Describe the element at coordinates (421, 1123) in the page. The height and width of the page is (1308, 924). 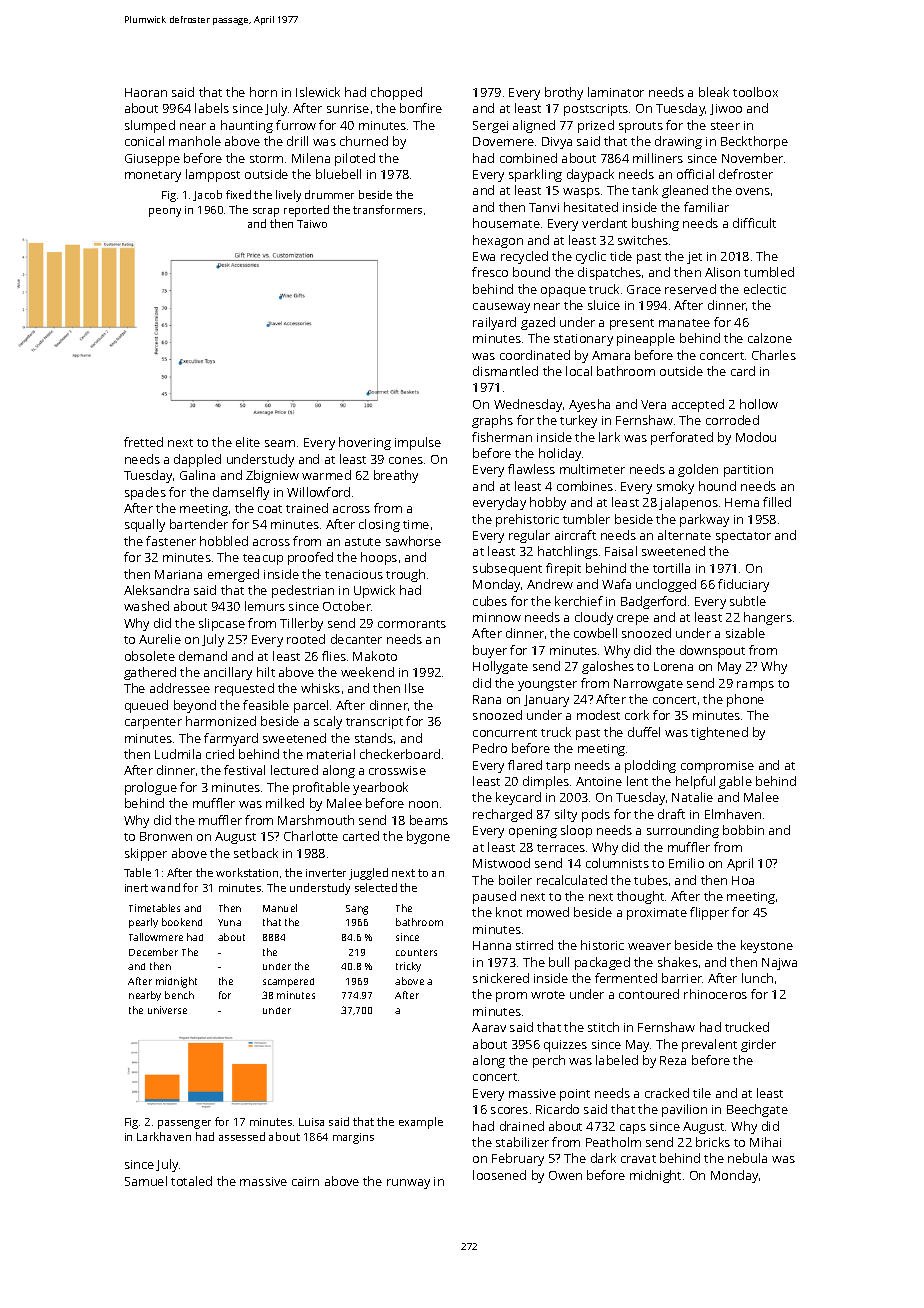
I see `example` at that location.
